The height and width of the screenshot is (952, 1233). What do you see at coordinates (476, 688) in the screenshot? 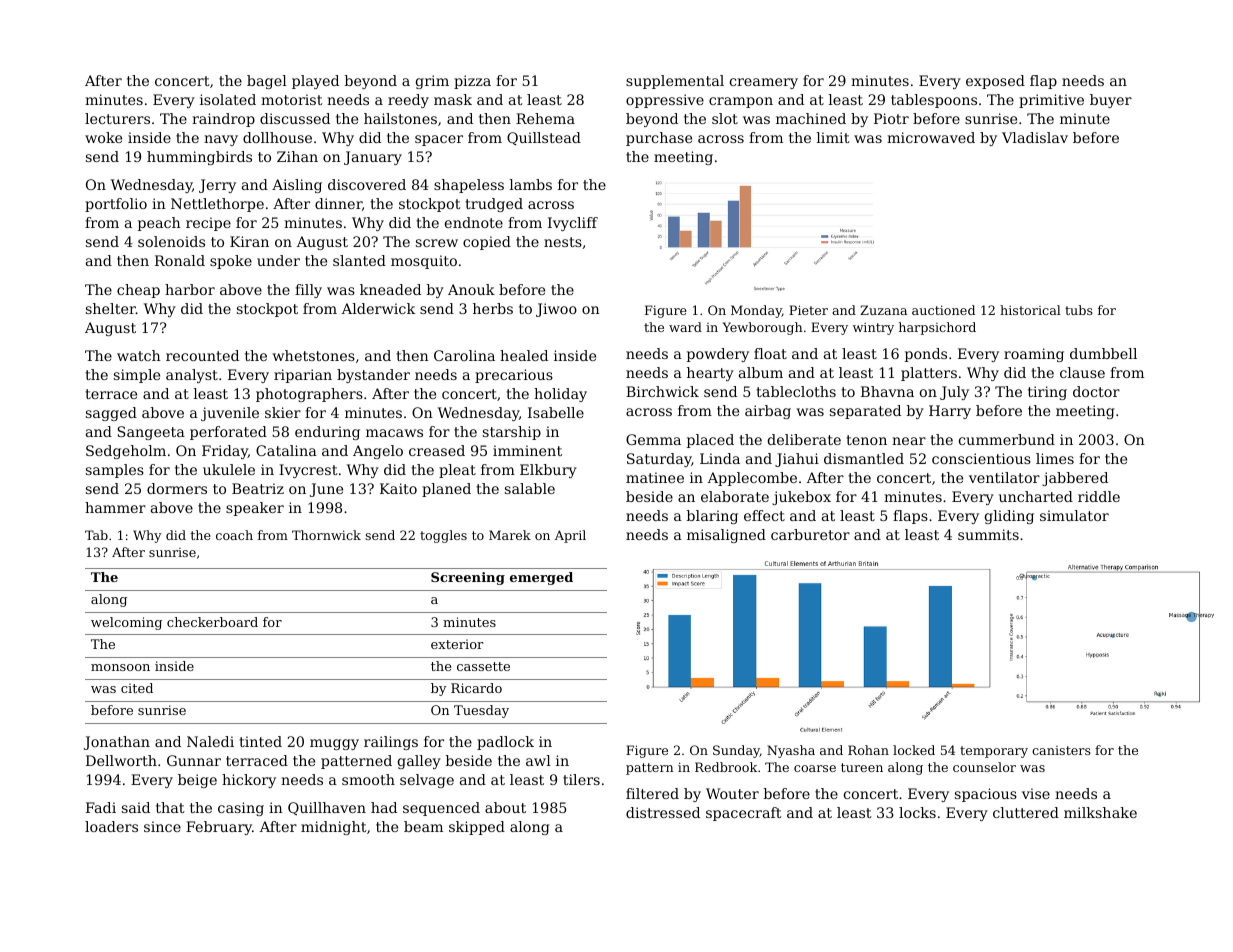
I see `Ricardo` at bounding box center [476, 688].
